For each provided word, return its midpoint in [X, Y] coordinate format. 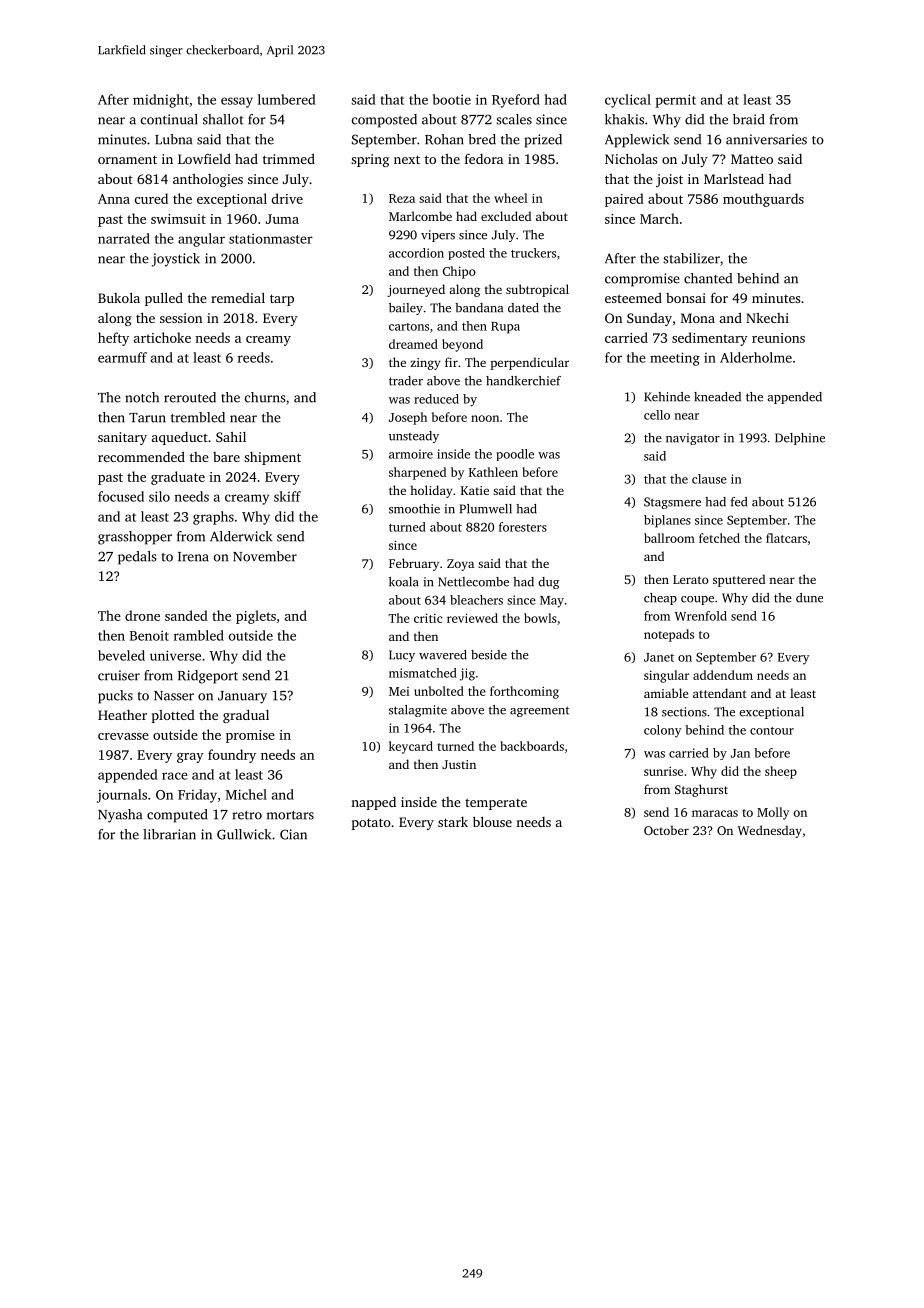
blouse [492, 821]
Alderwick [241, 536]
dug [548, 583]
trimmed [289, 159]
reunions [778, 338]
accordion [416, 253]
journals [122, 796]
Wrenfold [701, 616]
